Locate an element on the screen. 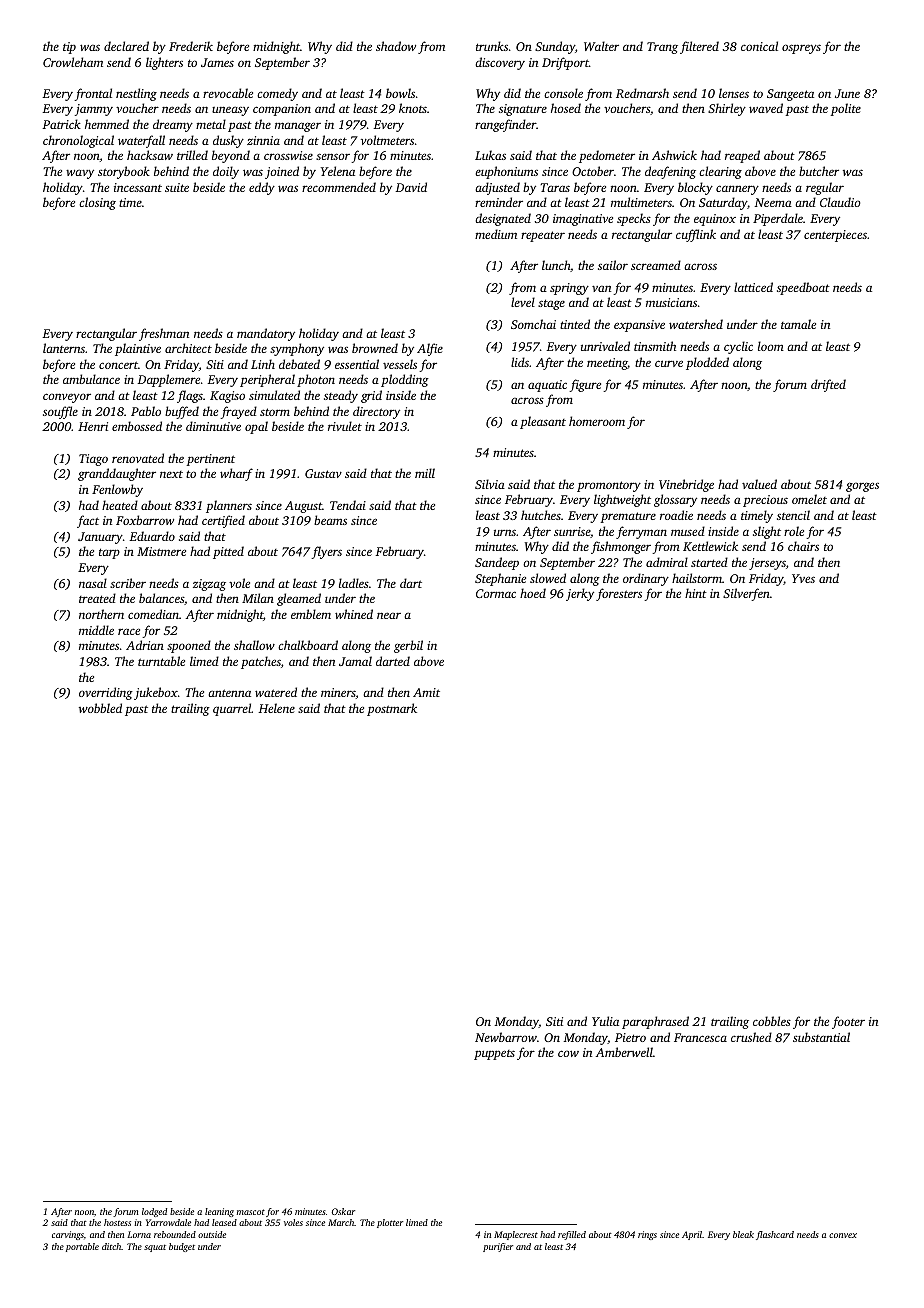  Kettlewick is located at coordinates (710, 546).
